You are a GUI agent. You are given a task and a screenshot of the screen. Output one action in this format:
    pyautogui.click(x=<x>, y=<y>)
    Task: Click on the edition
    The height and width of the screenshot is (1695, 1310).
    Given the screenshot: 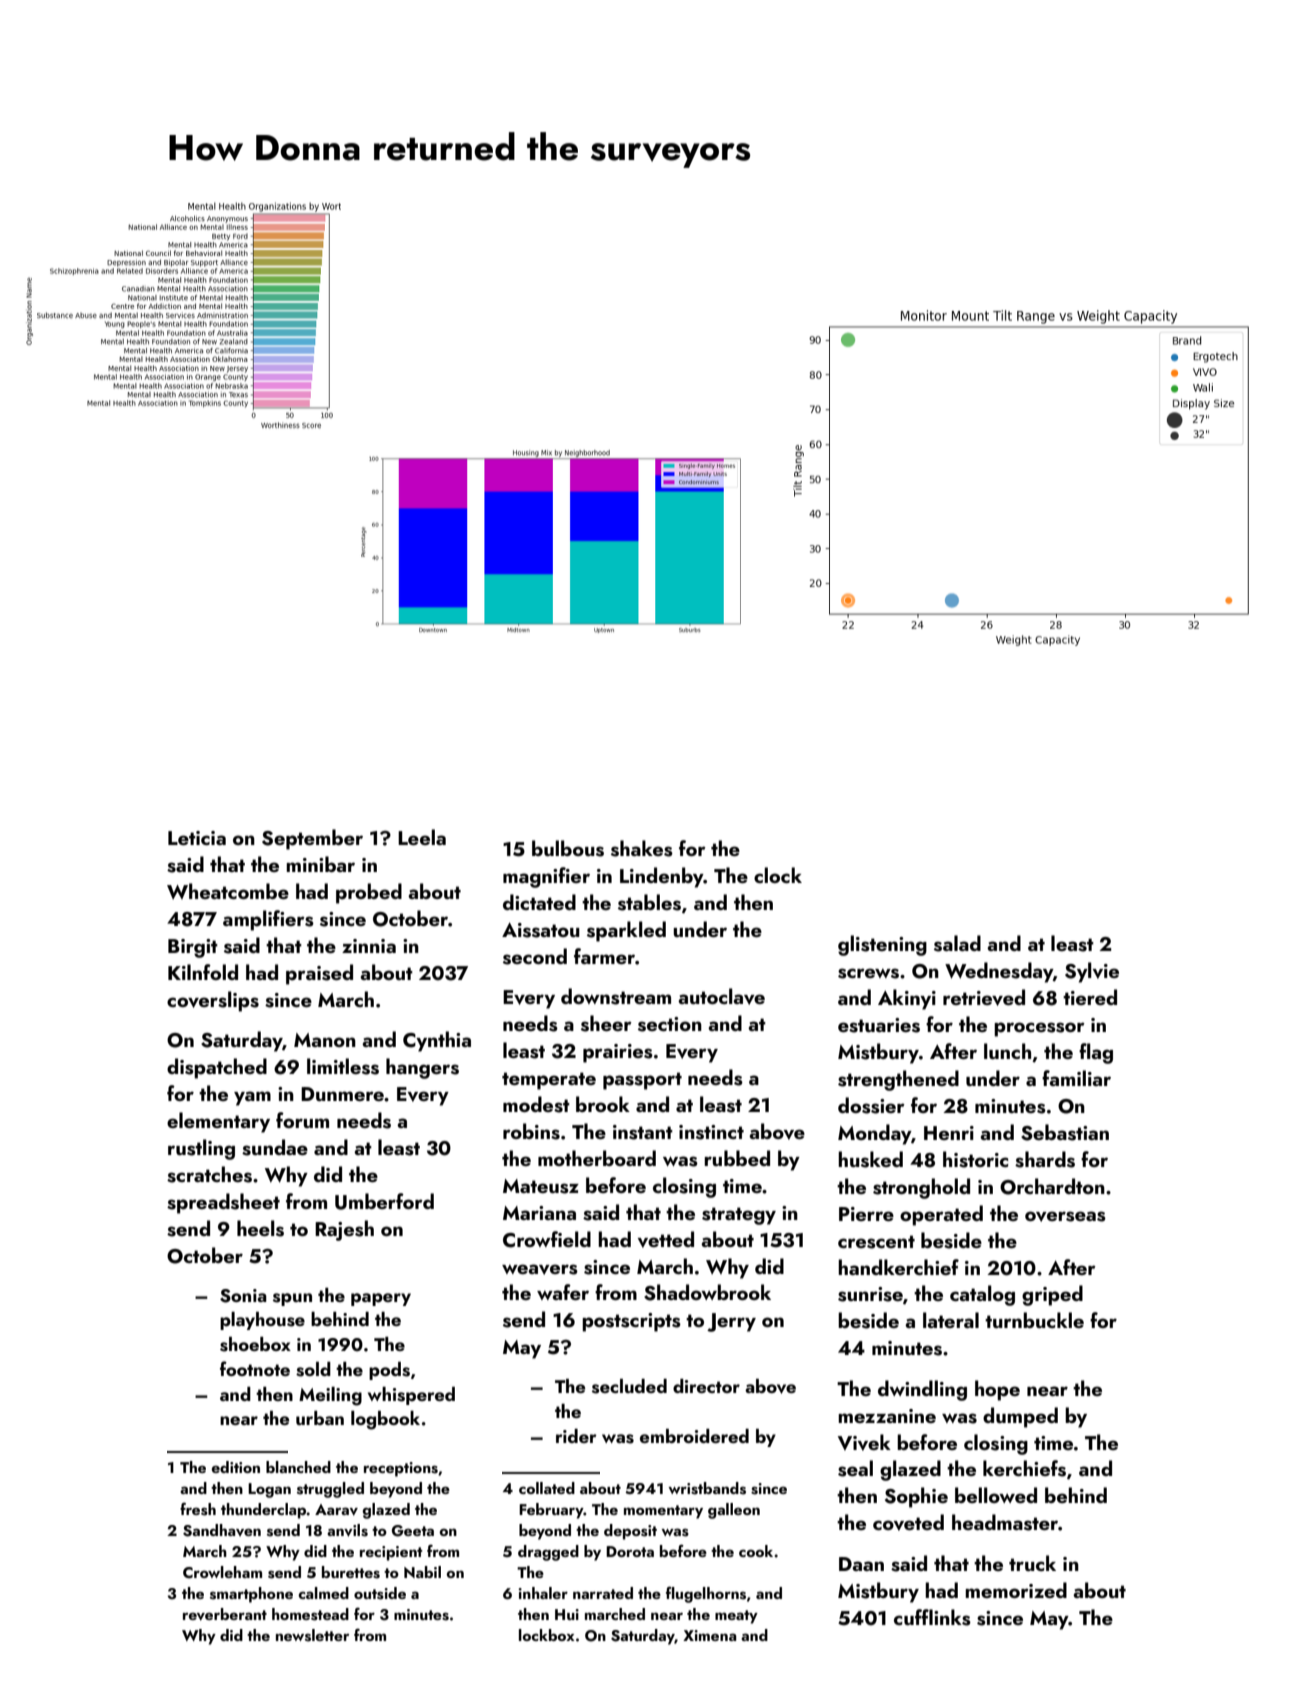 What is the action you would take?
    pyautogui.click(x=235, y=1467)
